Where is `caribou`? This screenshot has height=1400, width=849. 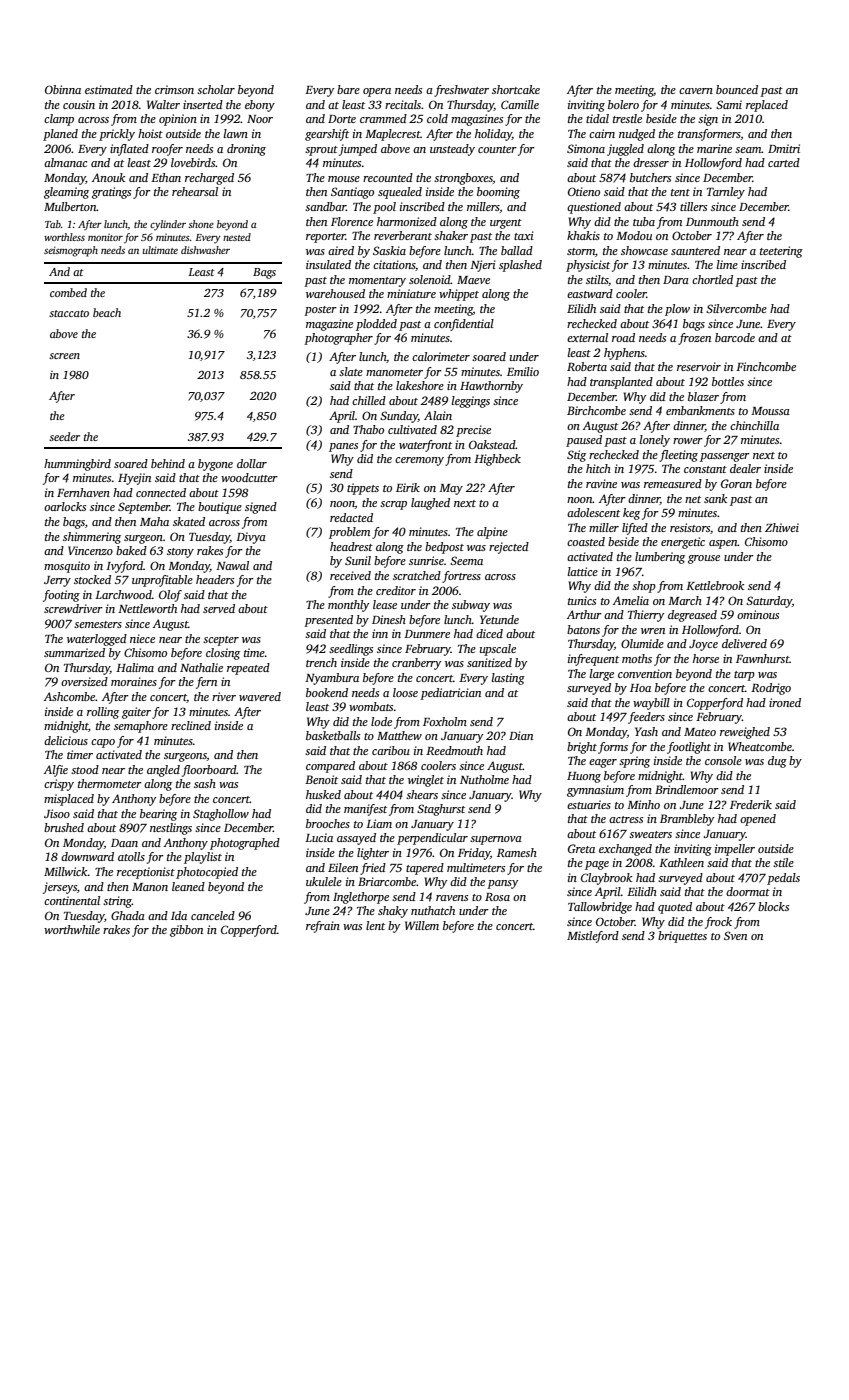 caribou is located at coordinates (391, 750).
